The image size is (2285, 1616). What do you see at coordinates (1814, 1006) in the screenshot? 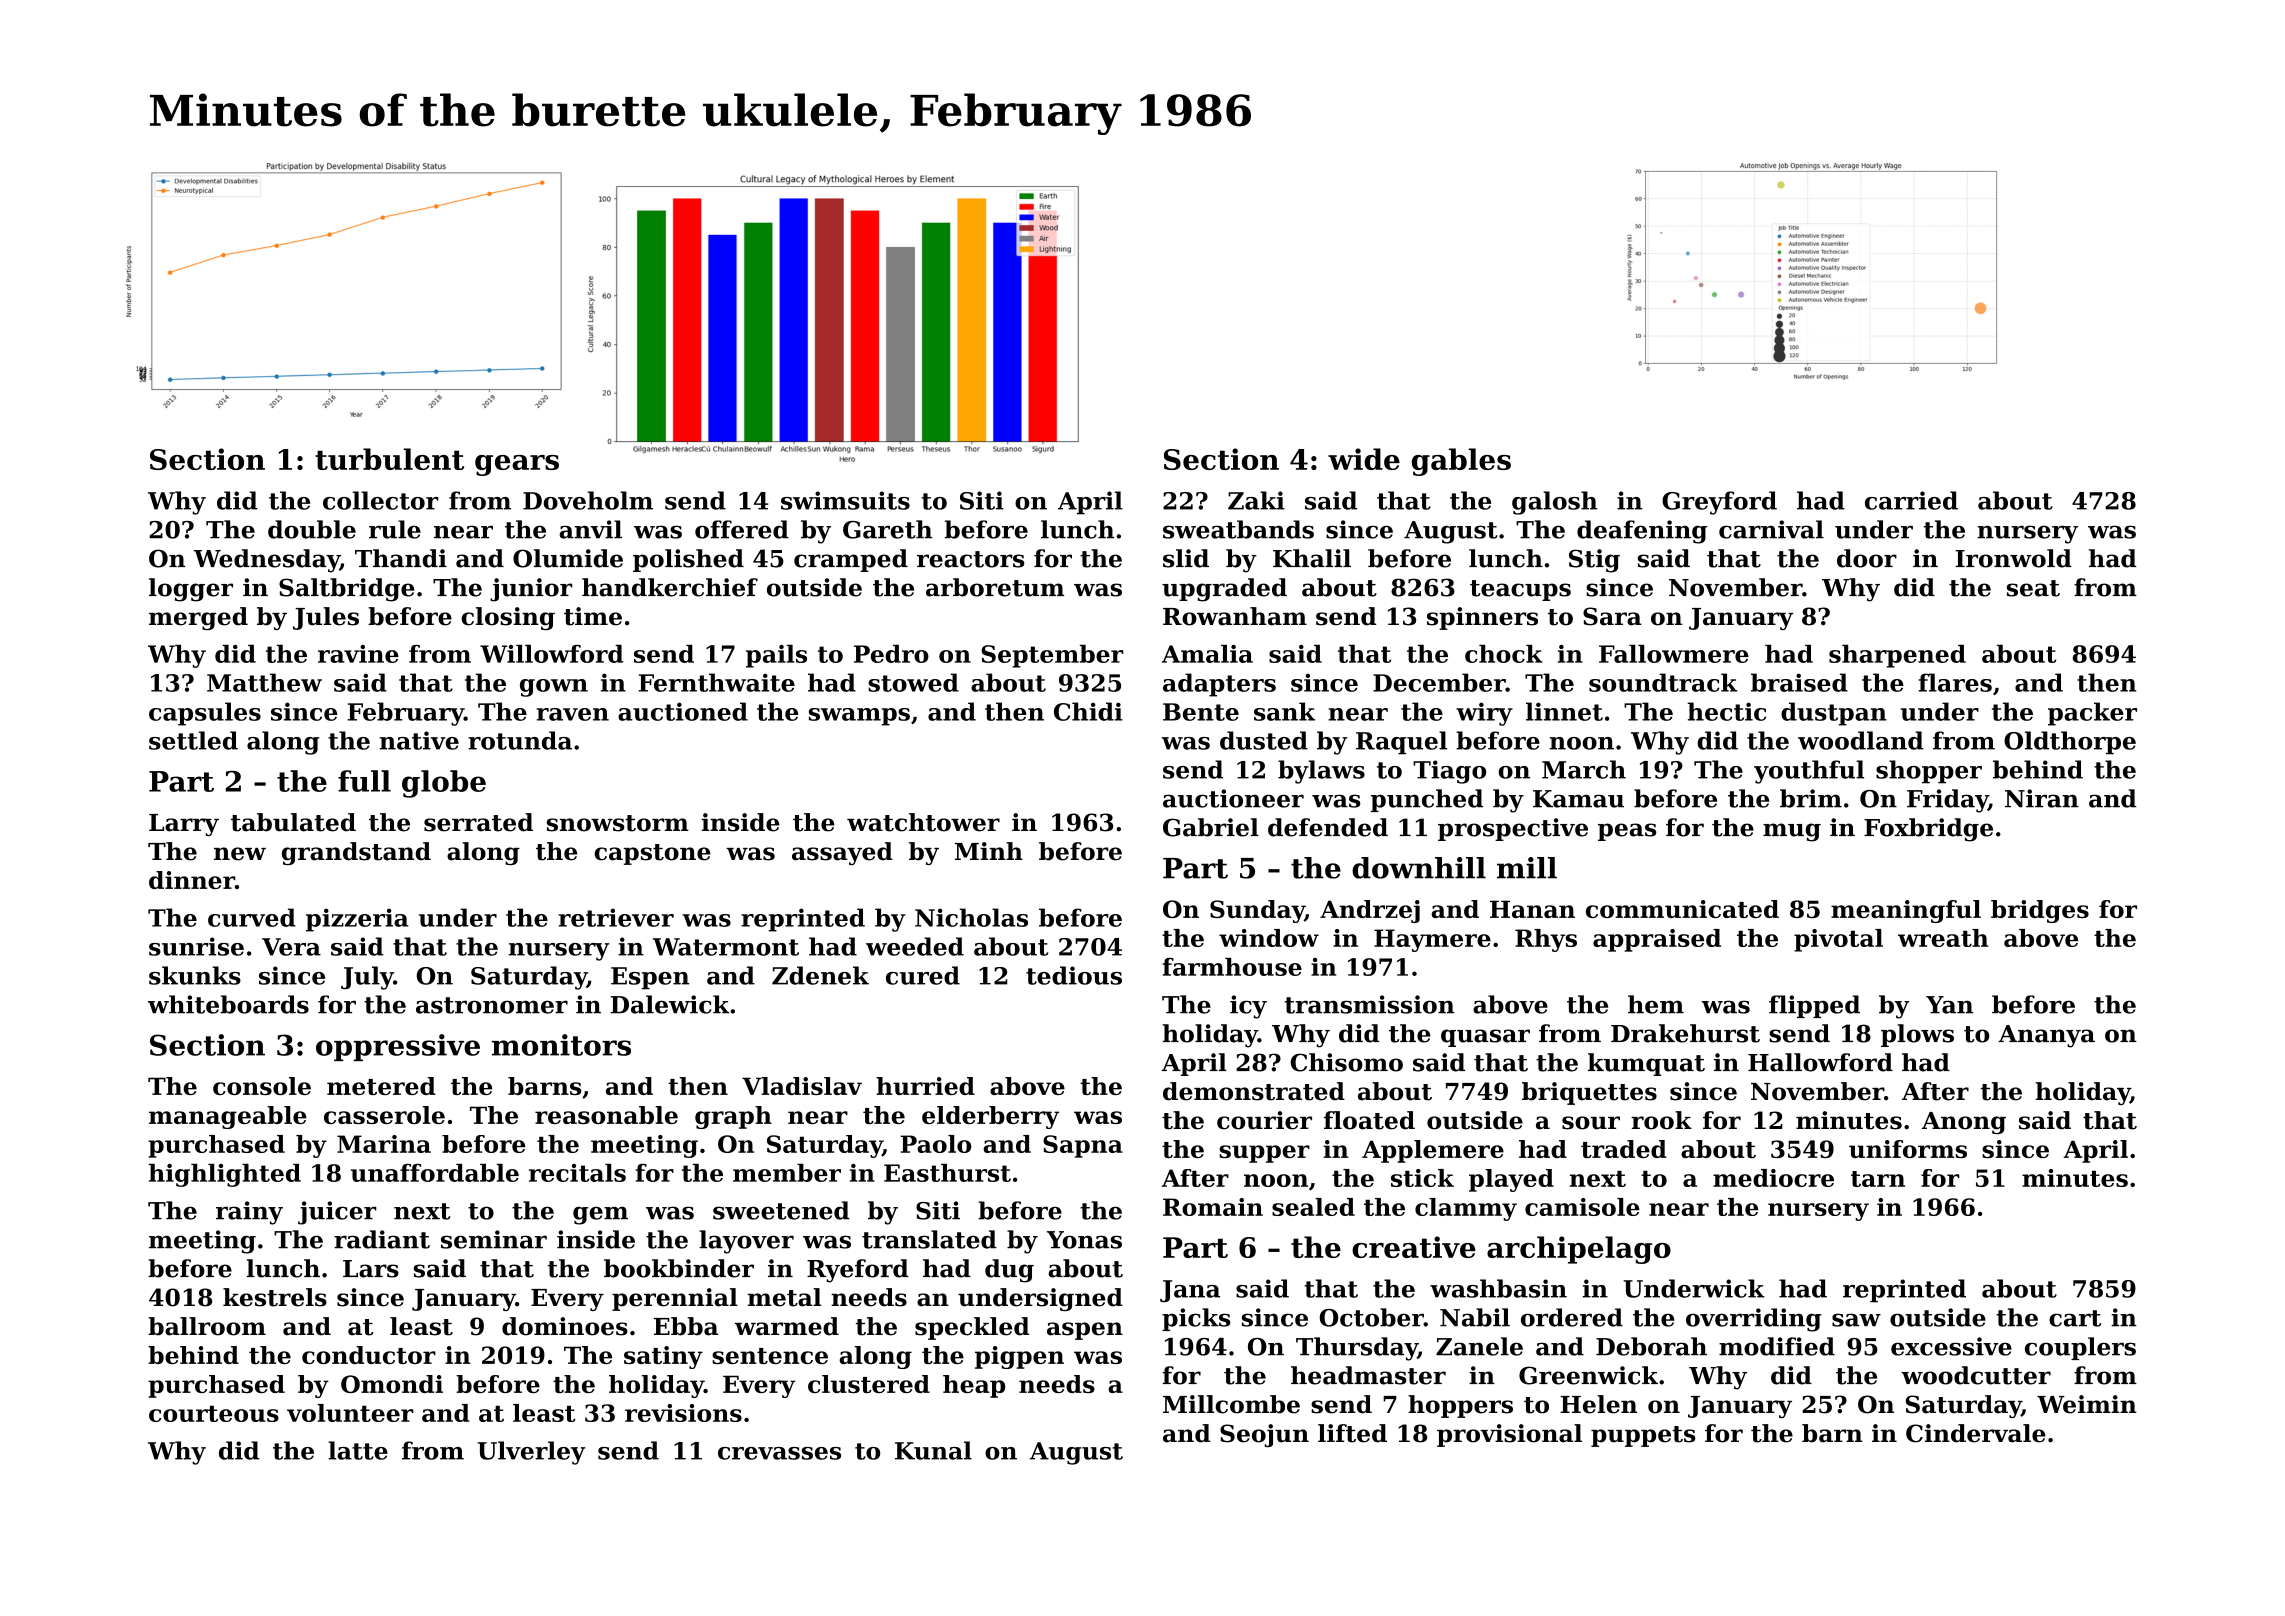
I see `flipped` at bounding box center [1814, 1006].
